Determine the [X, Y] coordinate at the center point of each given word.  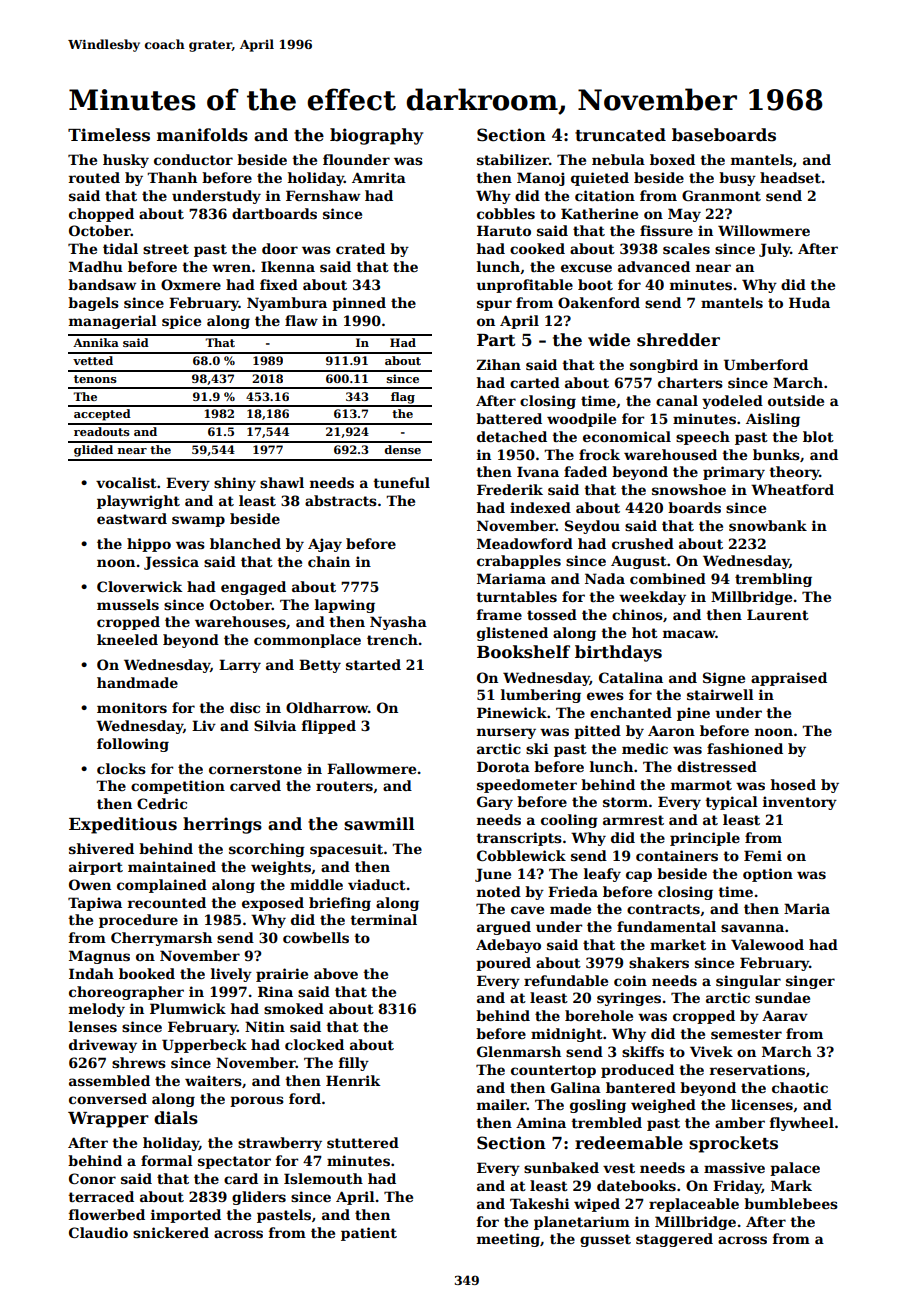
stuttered [363, 1142]
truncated [620, 135]
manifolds [202, 135]
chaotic [800, 1087]
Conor [92, 1178]
